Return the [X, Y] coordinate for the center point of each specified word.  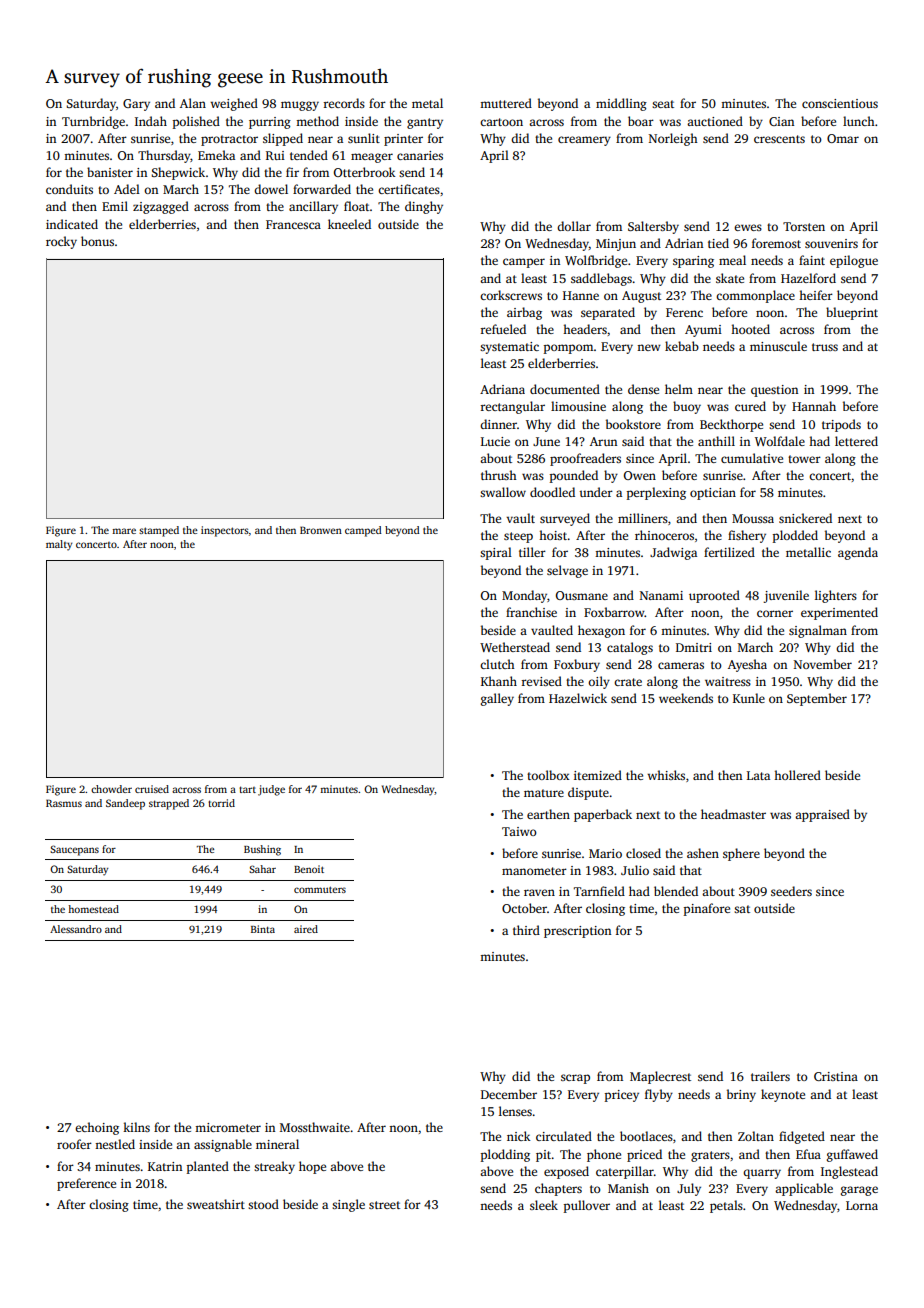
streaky [274, 1167]
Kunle [749, 698]
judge [271, 790]
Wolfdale [780, 441]
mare [124, 531]
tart [247, 789]
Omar [843, 138]
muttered [506, 103]
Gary [136, 105]
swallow [503, 492]
